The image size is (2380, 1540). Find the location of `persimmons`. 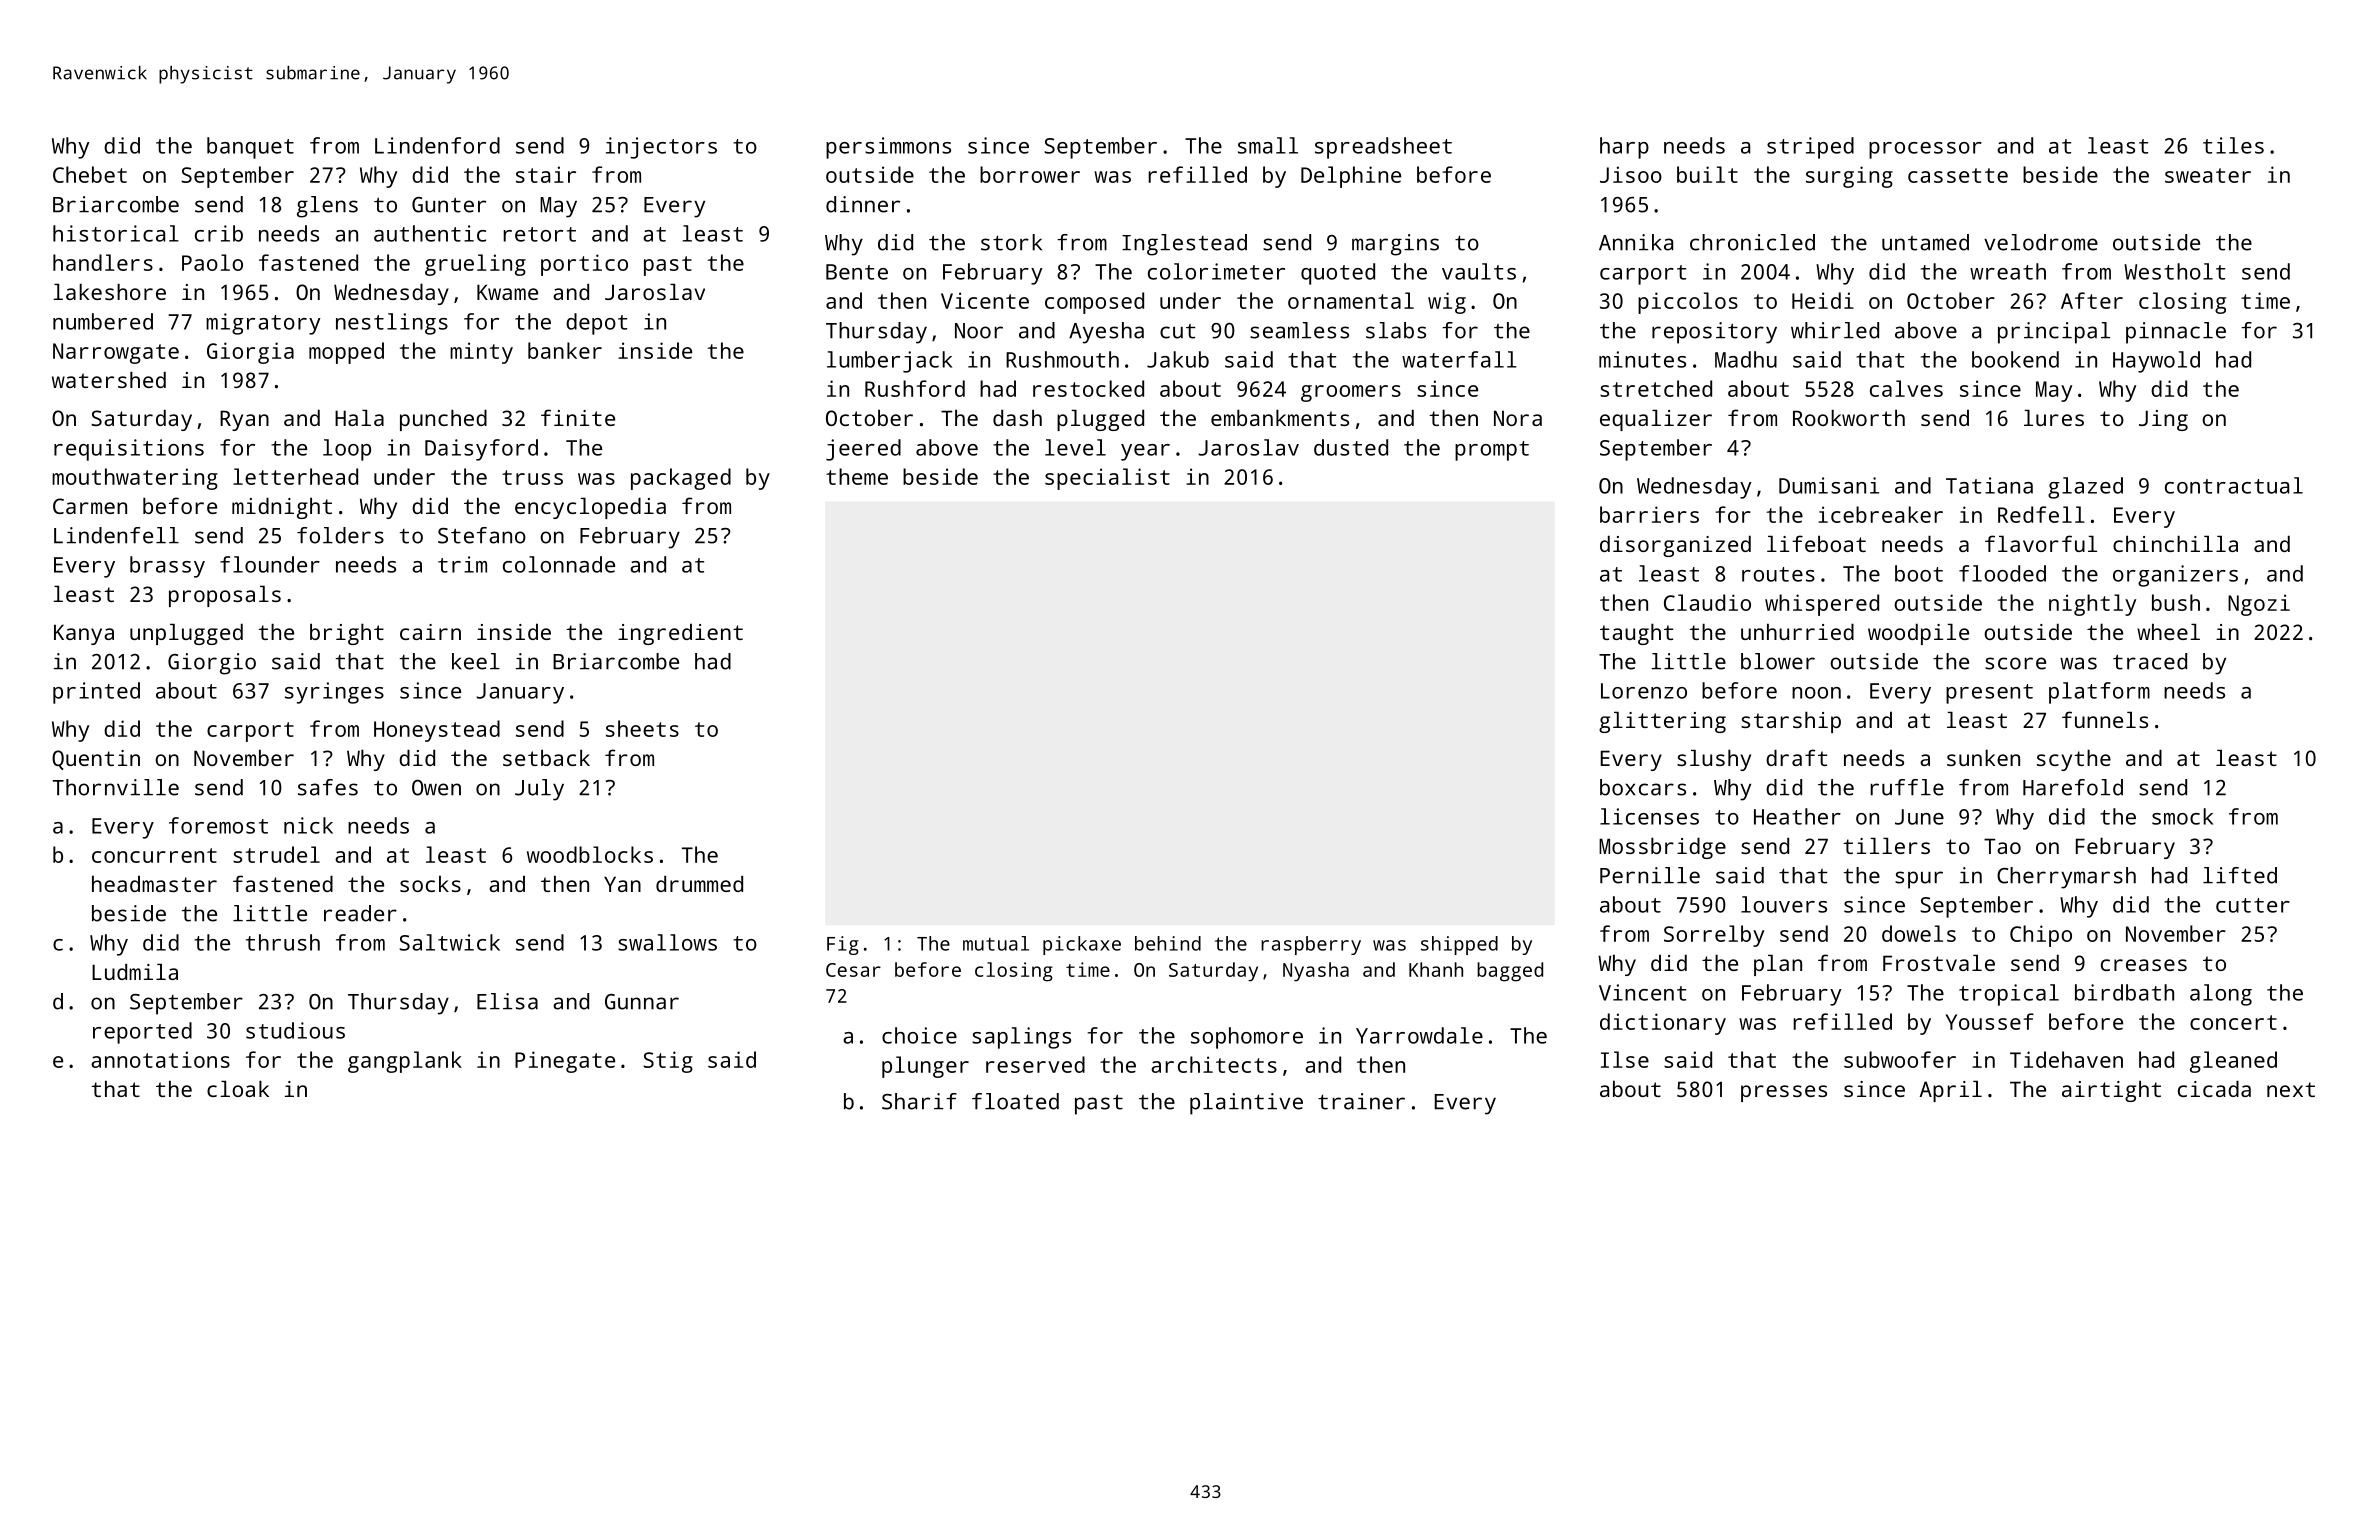

persimmons is located at coordinates (888, 148).
